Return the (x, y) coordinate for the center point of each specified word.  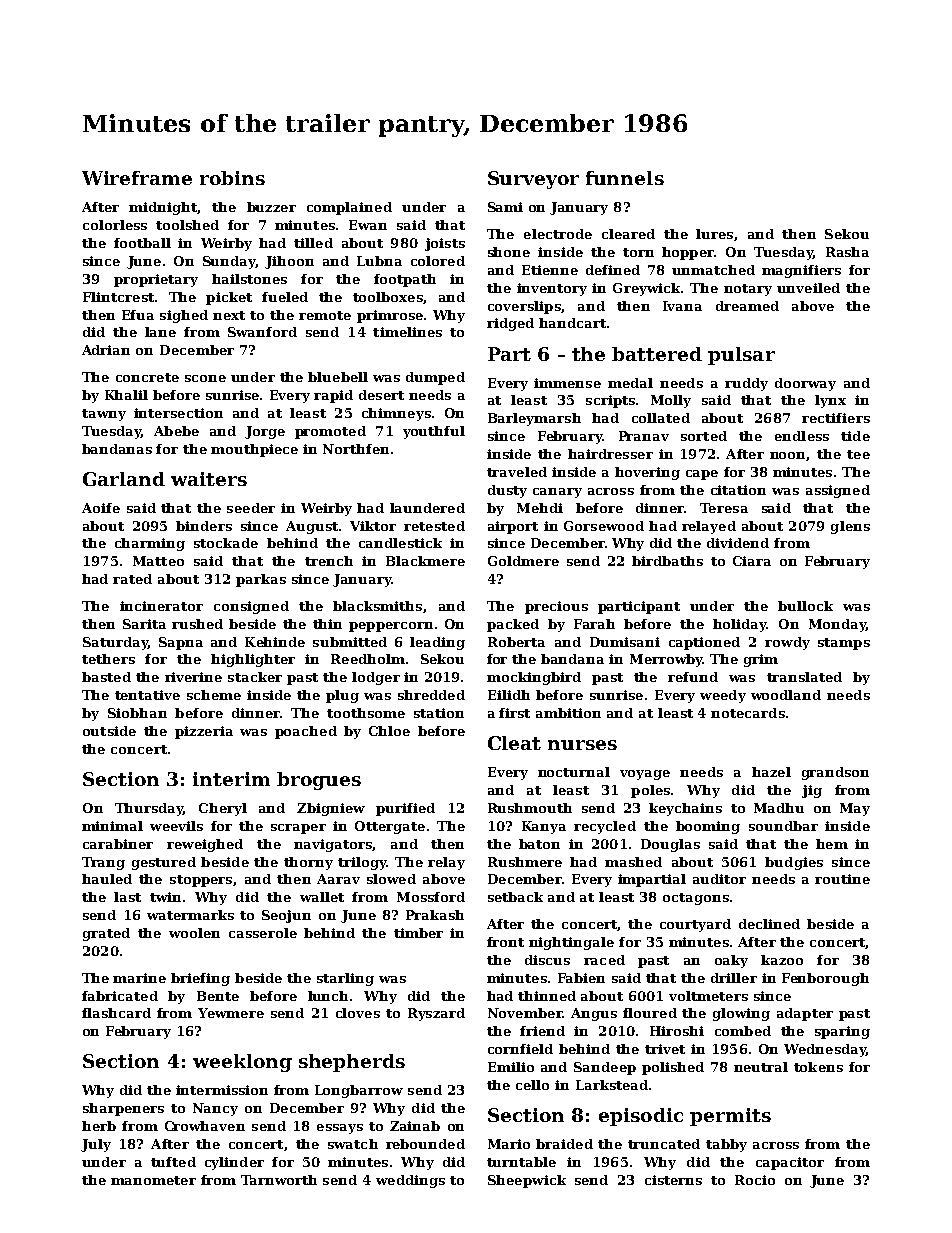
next (229, 315)
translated (804, 677)
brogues (319, 781)
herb (99, 1126)
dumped (435, 378)
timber (418, 933)
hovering (647, 473)
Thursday (149, 809)
